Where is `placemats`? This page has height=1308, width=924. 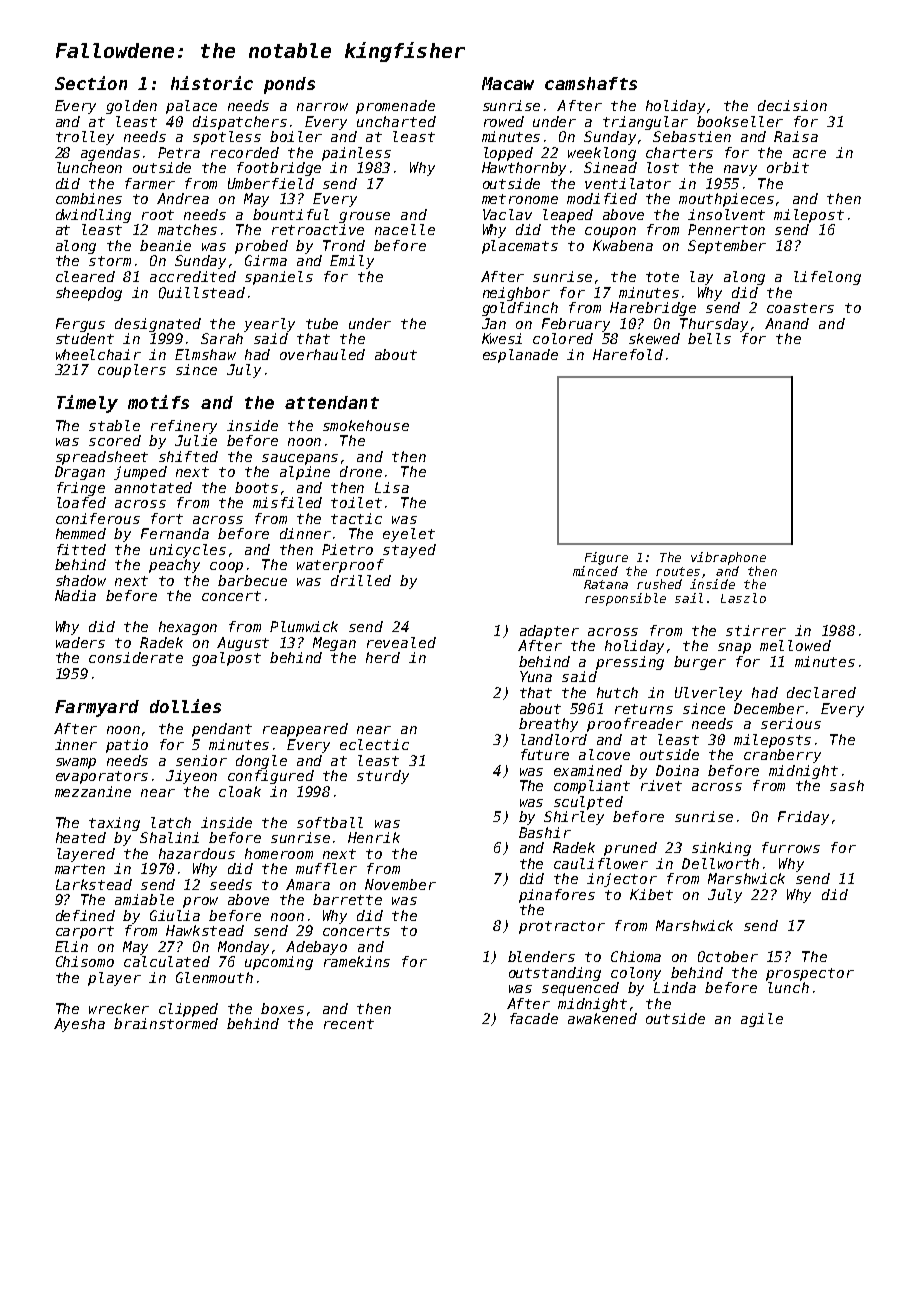 placemats is located at coordinates (520, 247).
